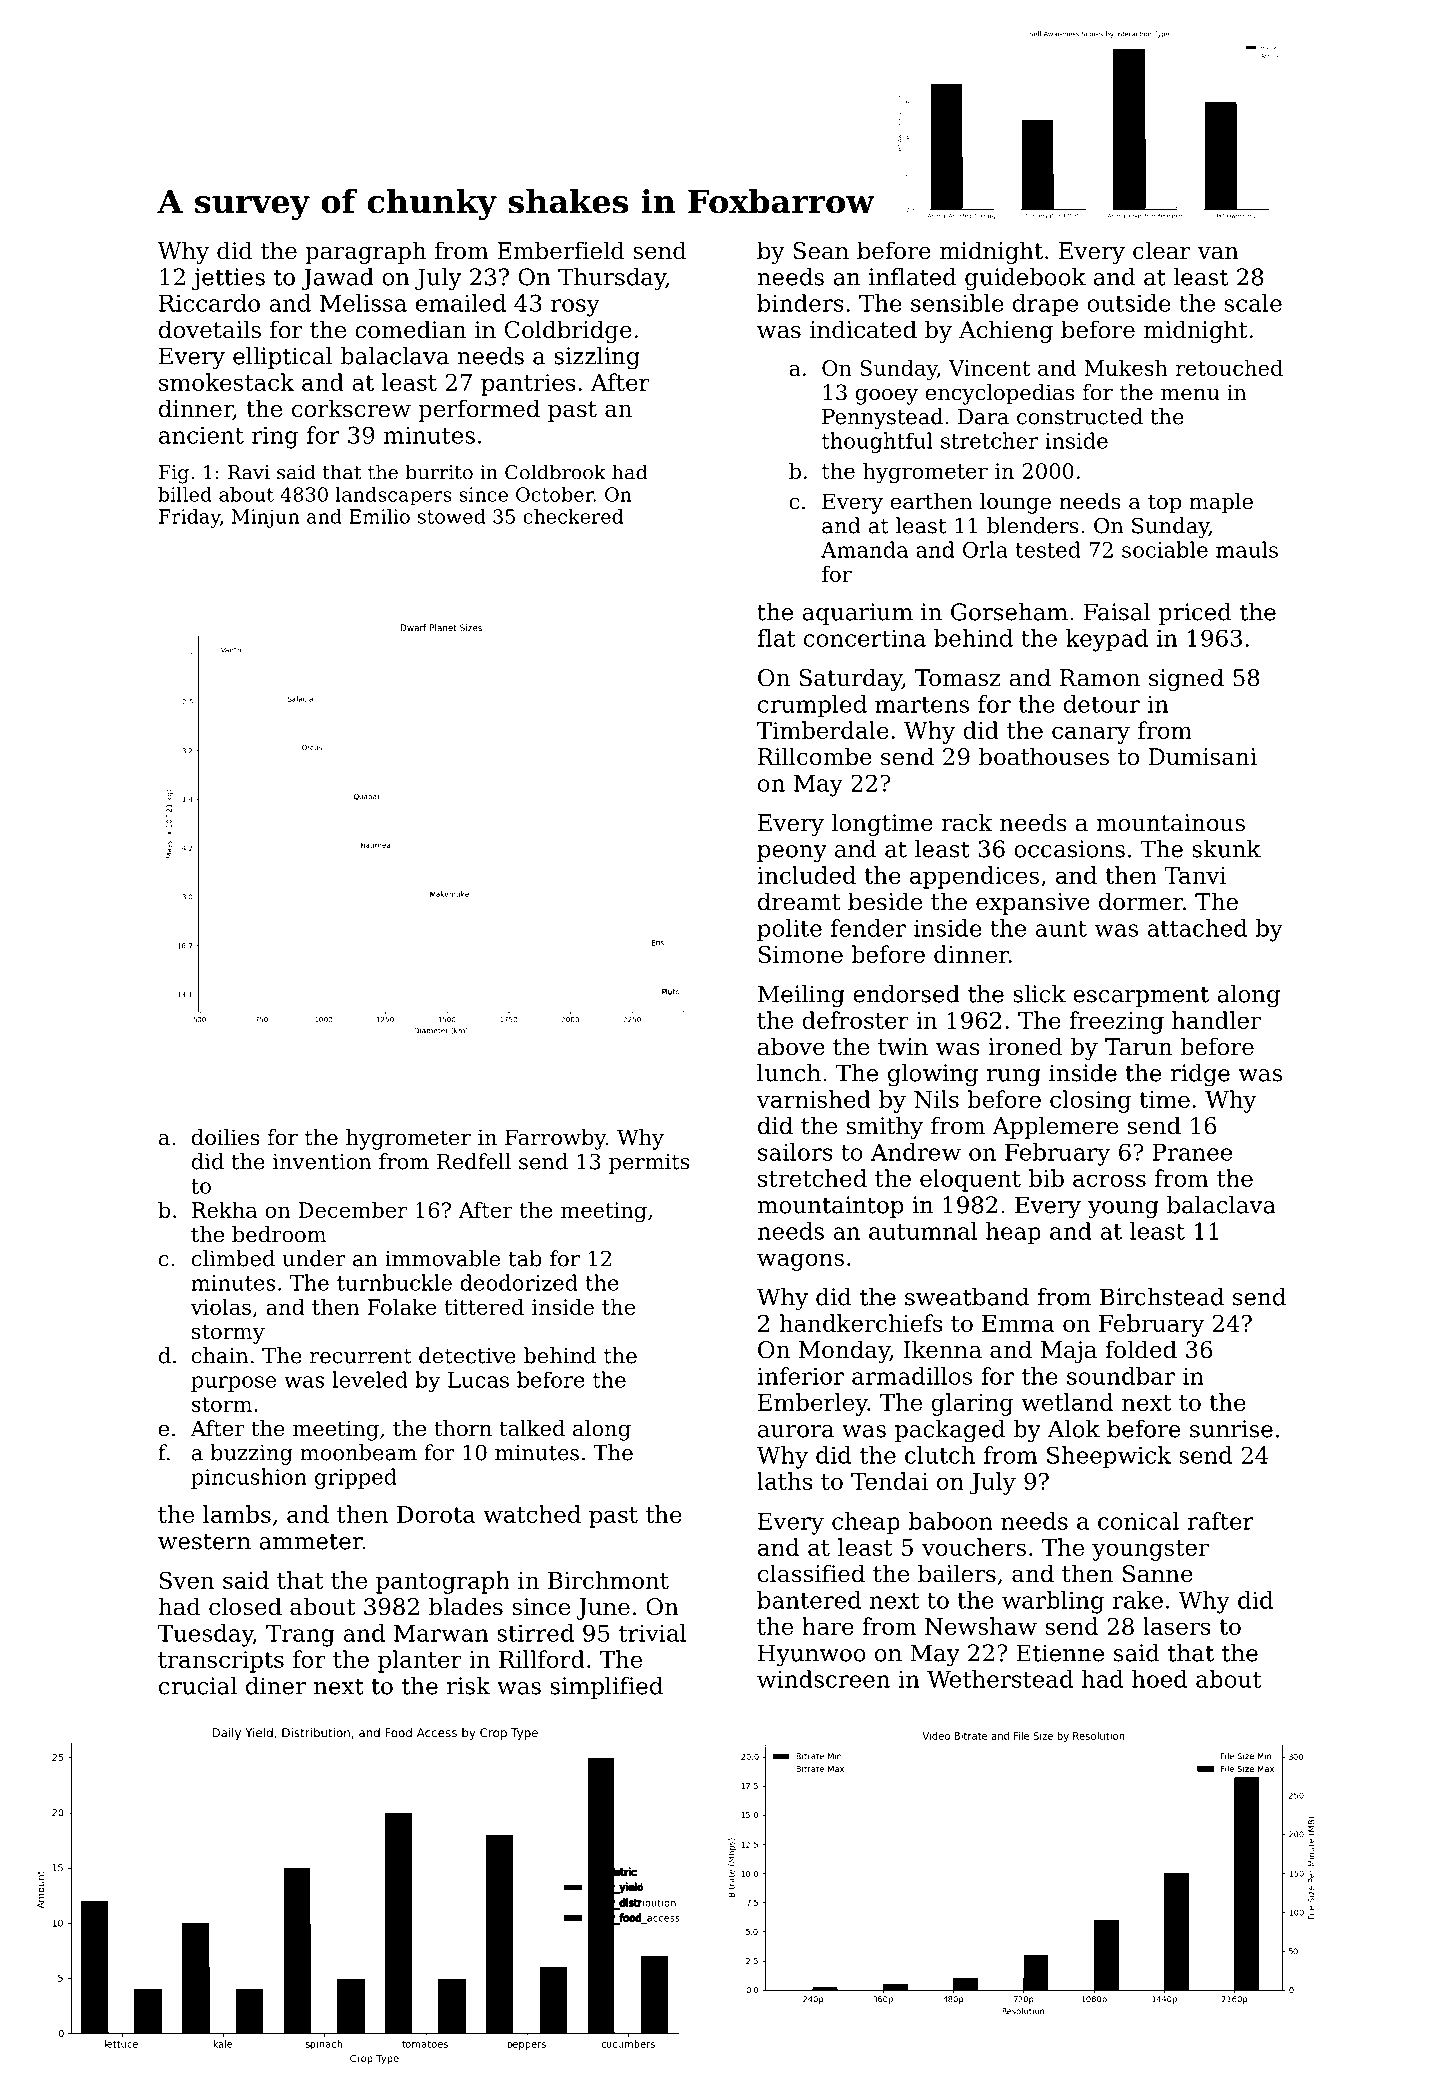 The width and height of the screenshot is (1450, 2100). I want to click on windscreen, so click(823, 1679).
